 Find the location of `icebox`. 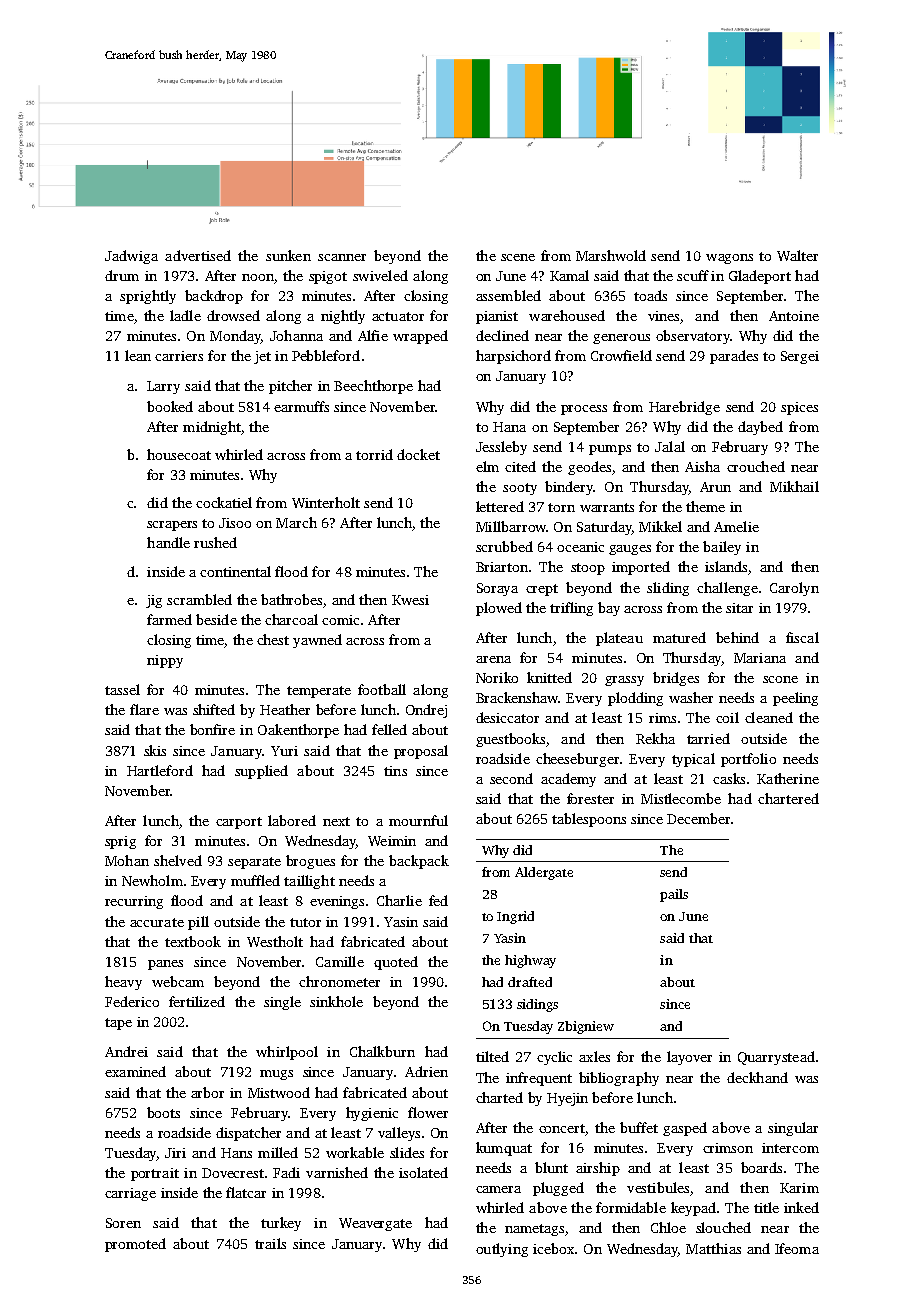

icebox is located at coordinates (553, 1248).
